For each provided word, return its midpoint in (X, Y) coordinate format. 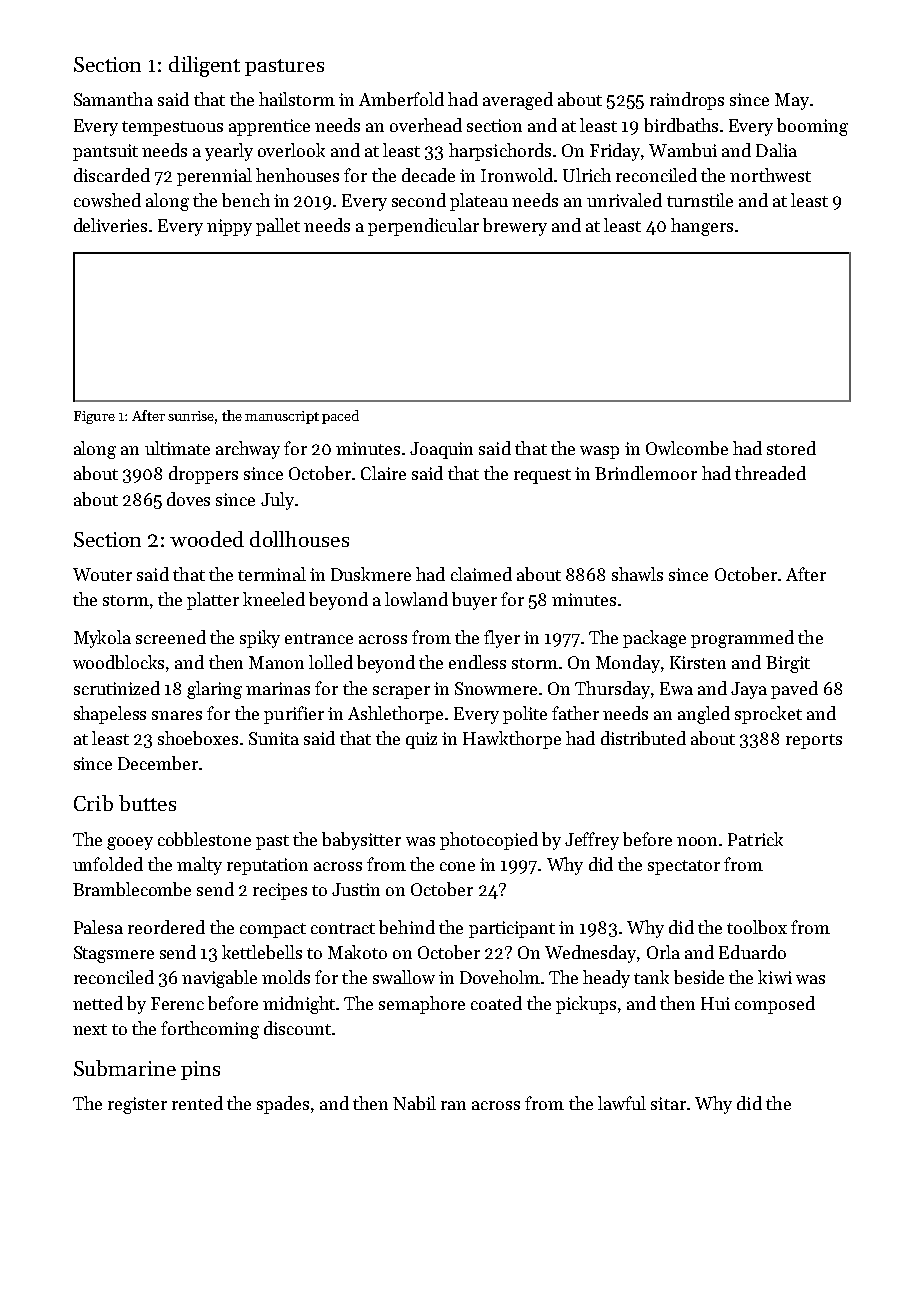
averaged (518, 101)
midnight (299, 1005)
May (792, 101)
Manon (276, 662)
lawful (622, 1103)
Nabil (414, 1103)
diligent (204, 66)
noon (697, 841)
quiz (421, 740)
